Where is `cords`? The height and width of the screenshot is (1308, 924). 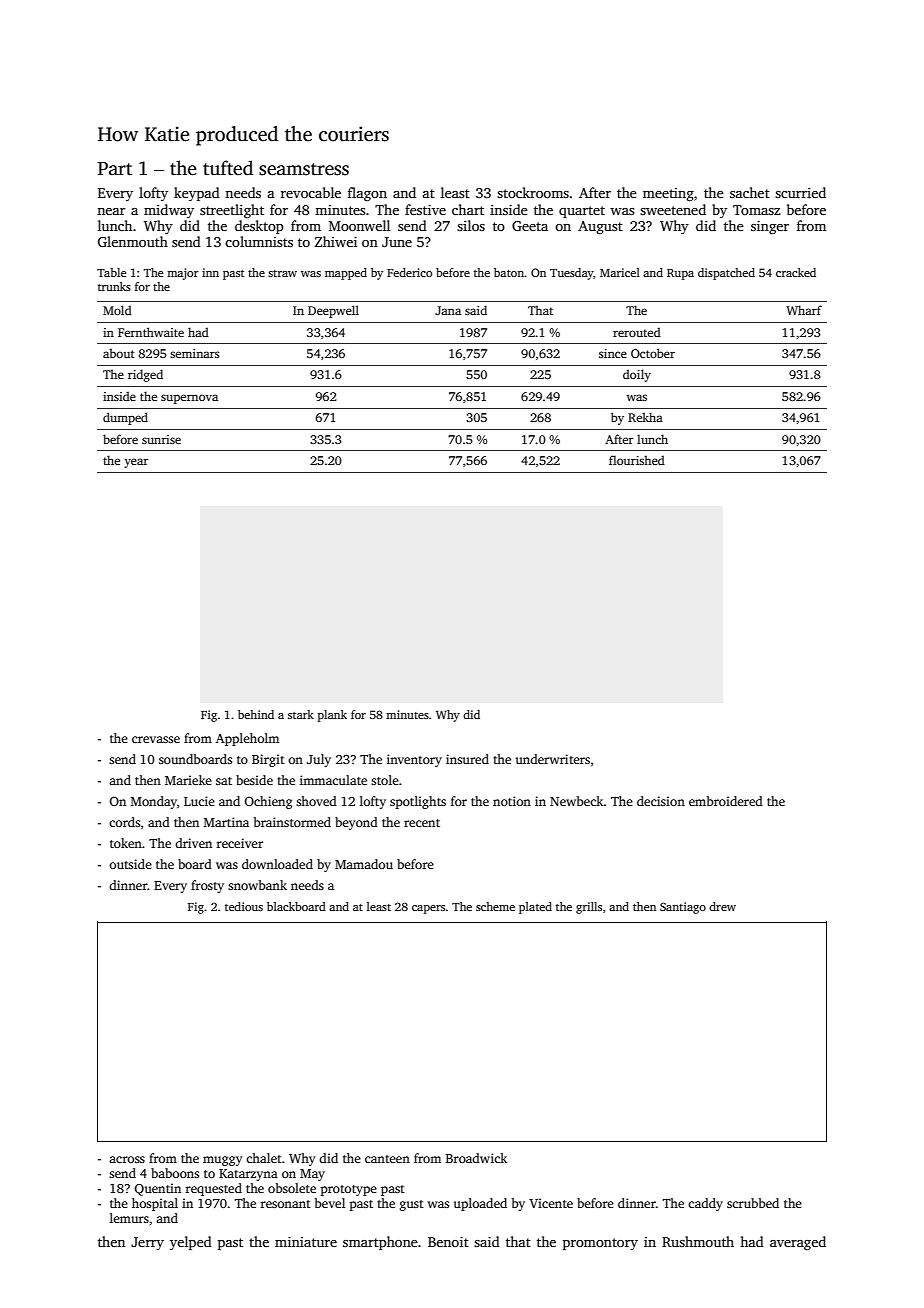
cords is located at coordinates (124, 822).
